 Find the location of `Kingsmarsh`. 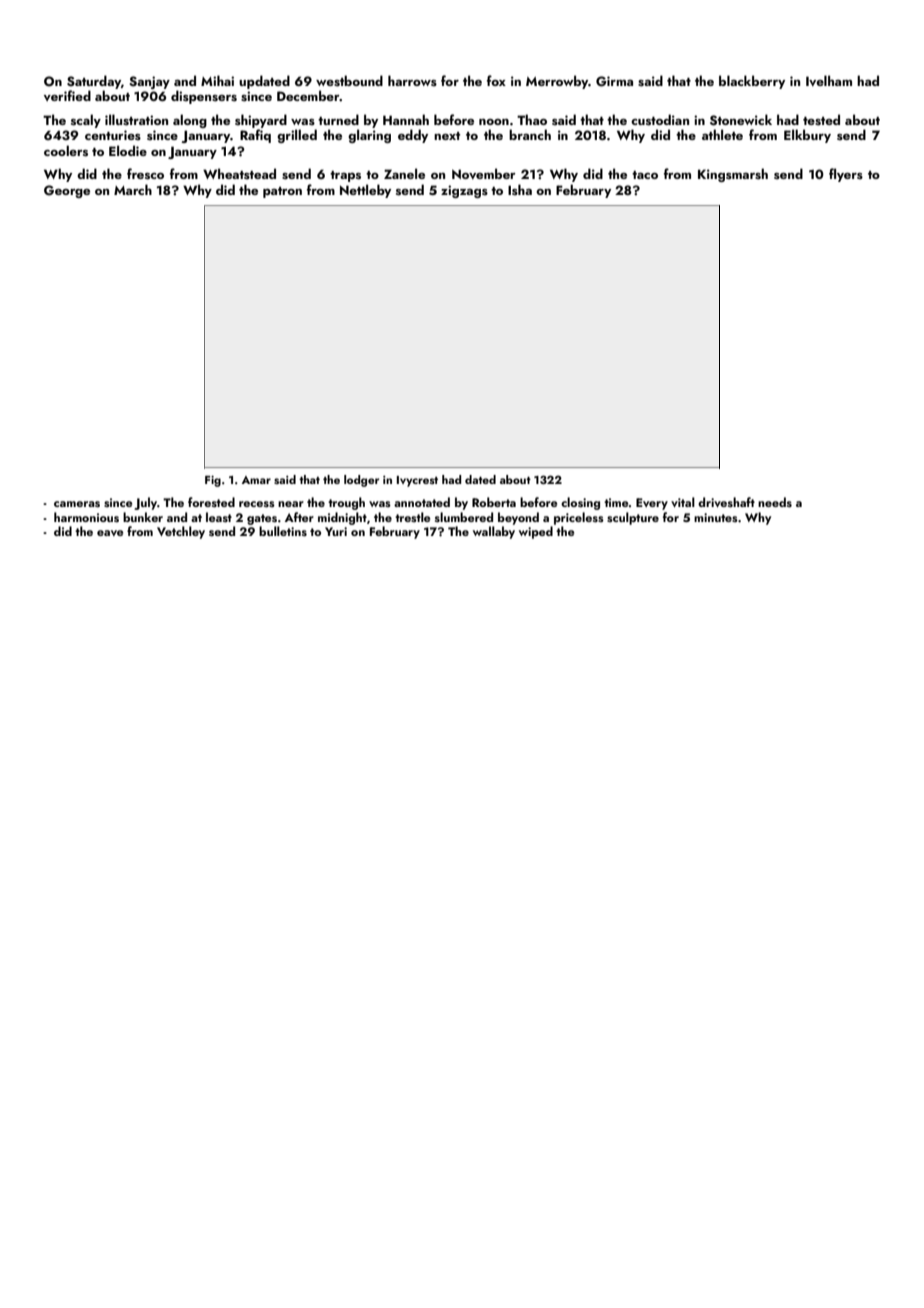

Kingsmarsh is located at coordinates (733, 175).
